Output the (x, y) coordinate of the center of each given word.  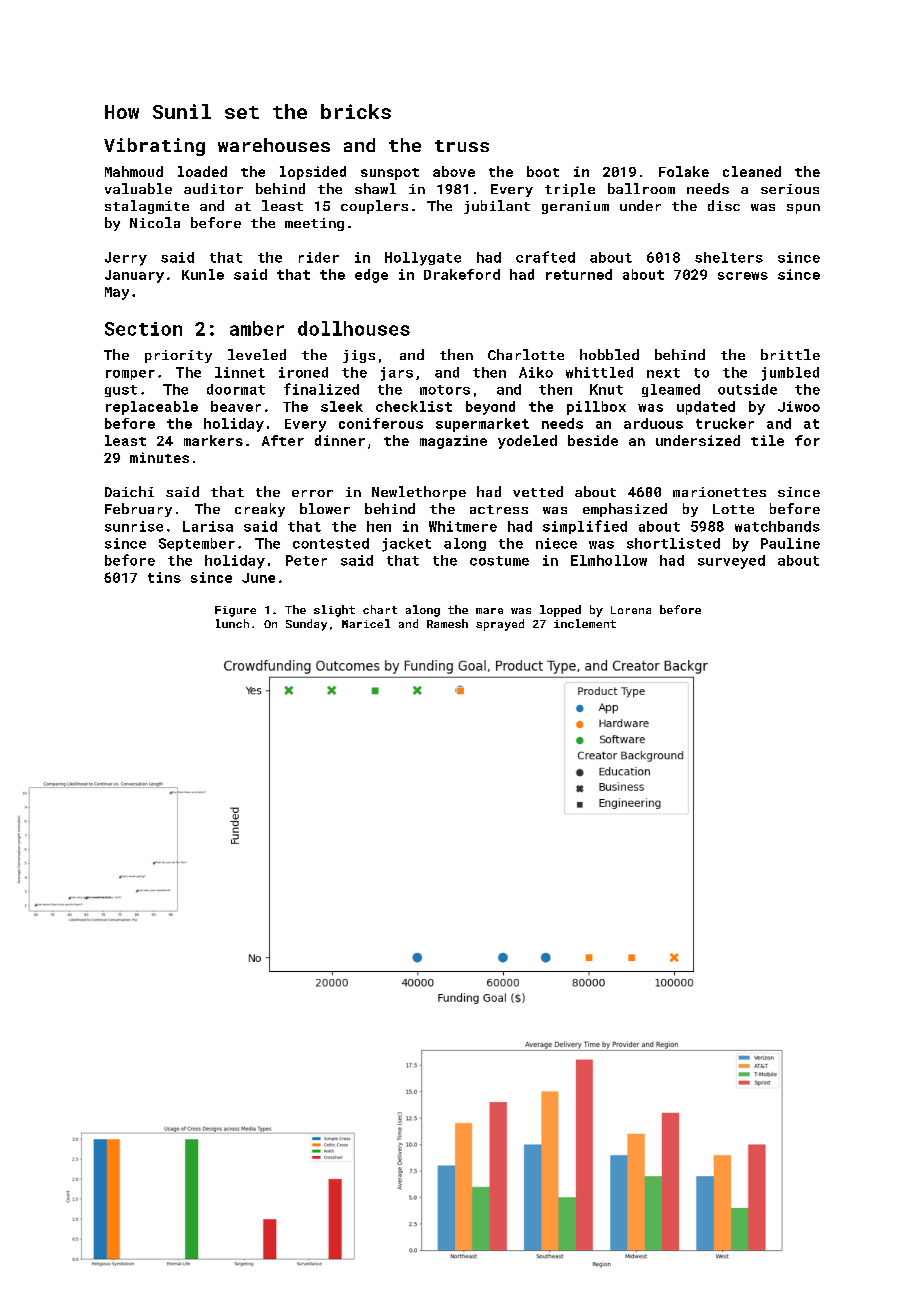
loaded (202, 171)
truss (462, 146)
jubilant (497, 207)
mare (489, 611)
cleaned (752, 171)
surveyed (731, 562)
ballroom (641, 188)
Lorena (631, 610)
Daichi (129, 491)
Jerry (126, 259)
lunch (232, 623)
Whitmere (463, 526)
